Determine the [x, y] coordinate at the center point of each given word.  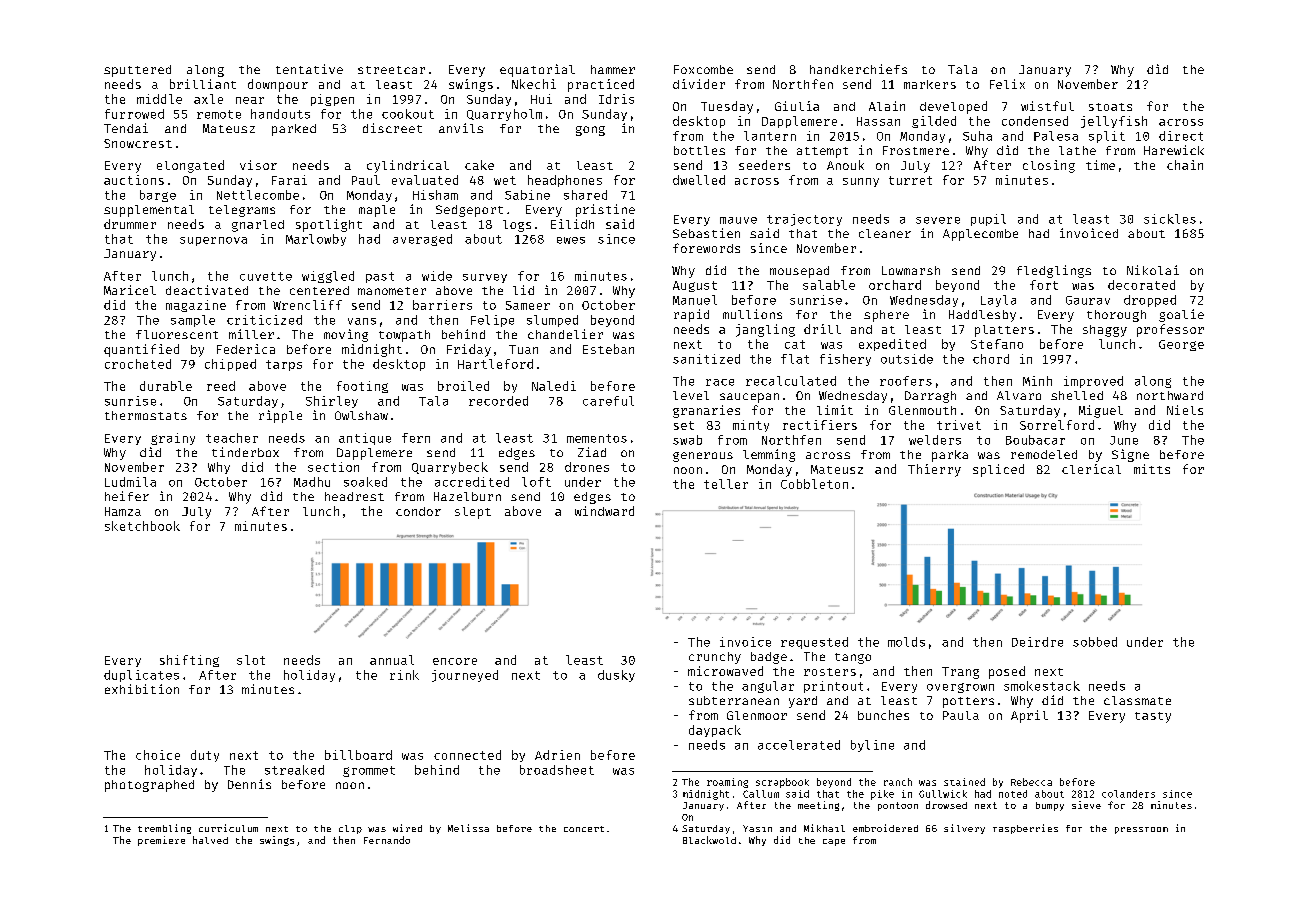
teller [726, 484]
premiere [161, 841]
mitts [1152, 469]
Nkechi [534, 84]
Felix [1007, 84]
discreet [392, 128]
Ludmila [130, 482]
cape [834, 842]
